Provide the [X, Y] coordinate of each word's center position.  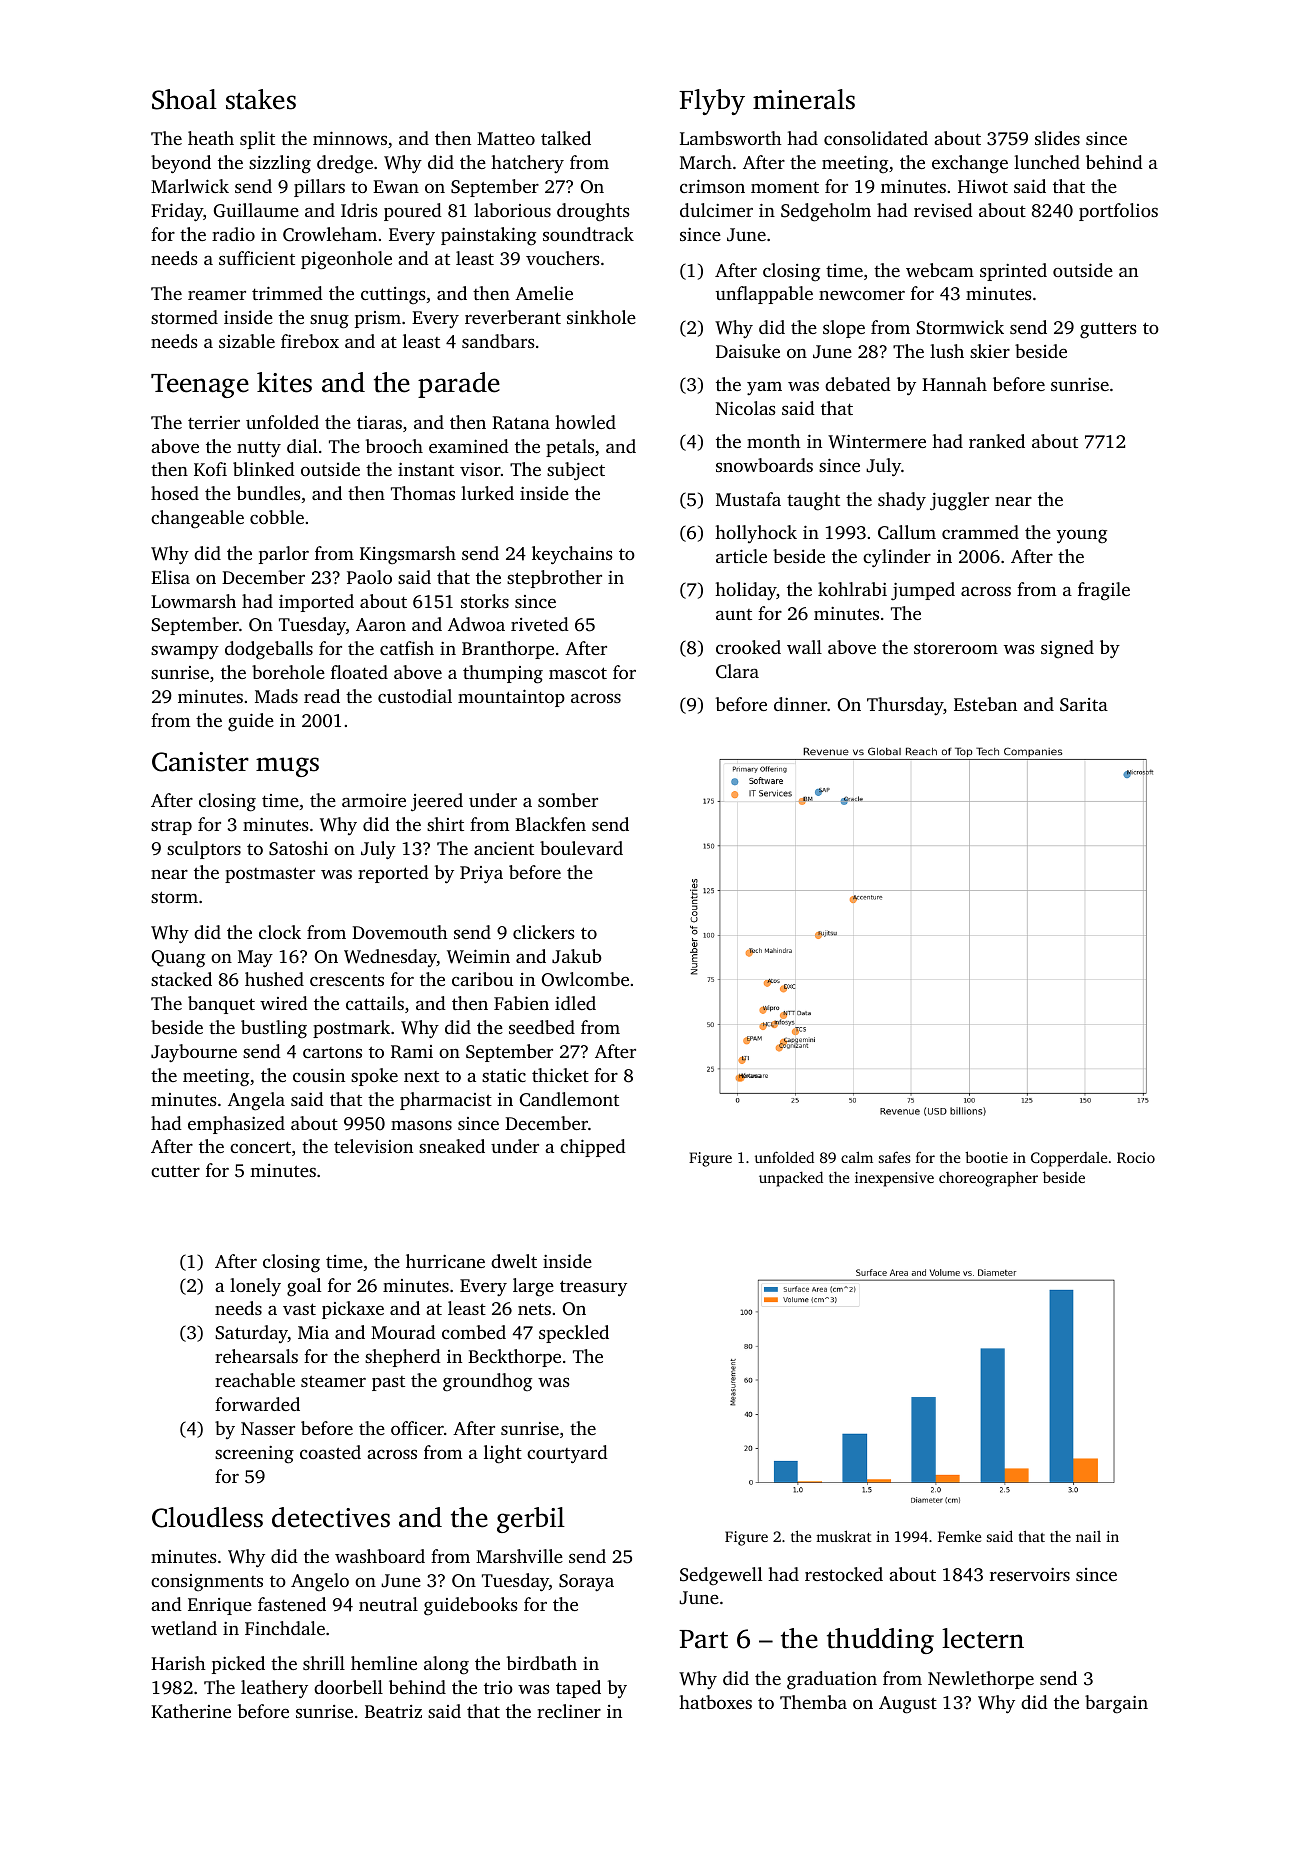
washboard [380, 1556]
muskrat [843, 1536]
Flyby [712, 102]
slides [1057, 138]
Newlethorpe [981, 1680]
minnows [350, 138]
